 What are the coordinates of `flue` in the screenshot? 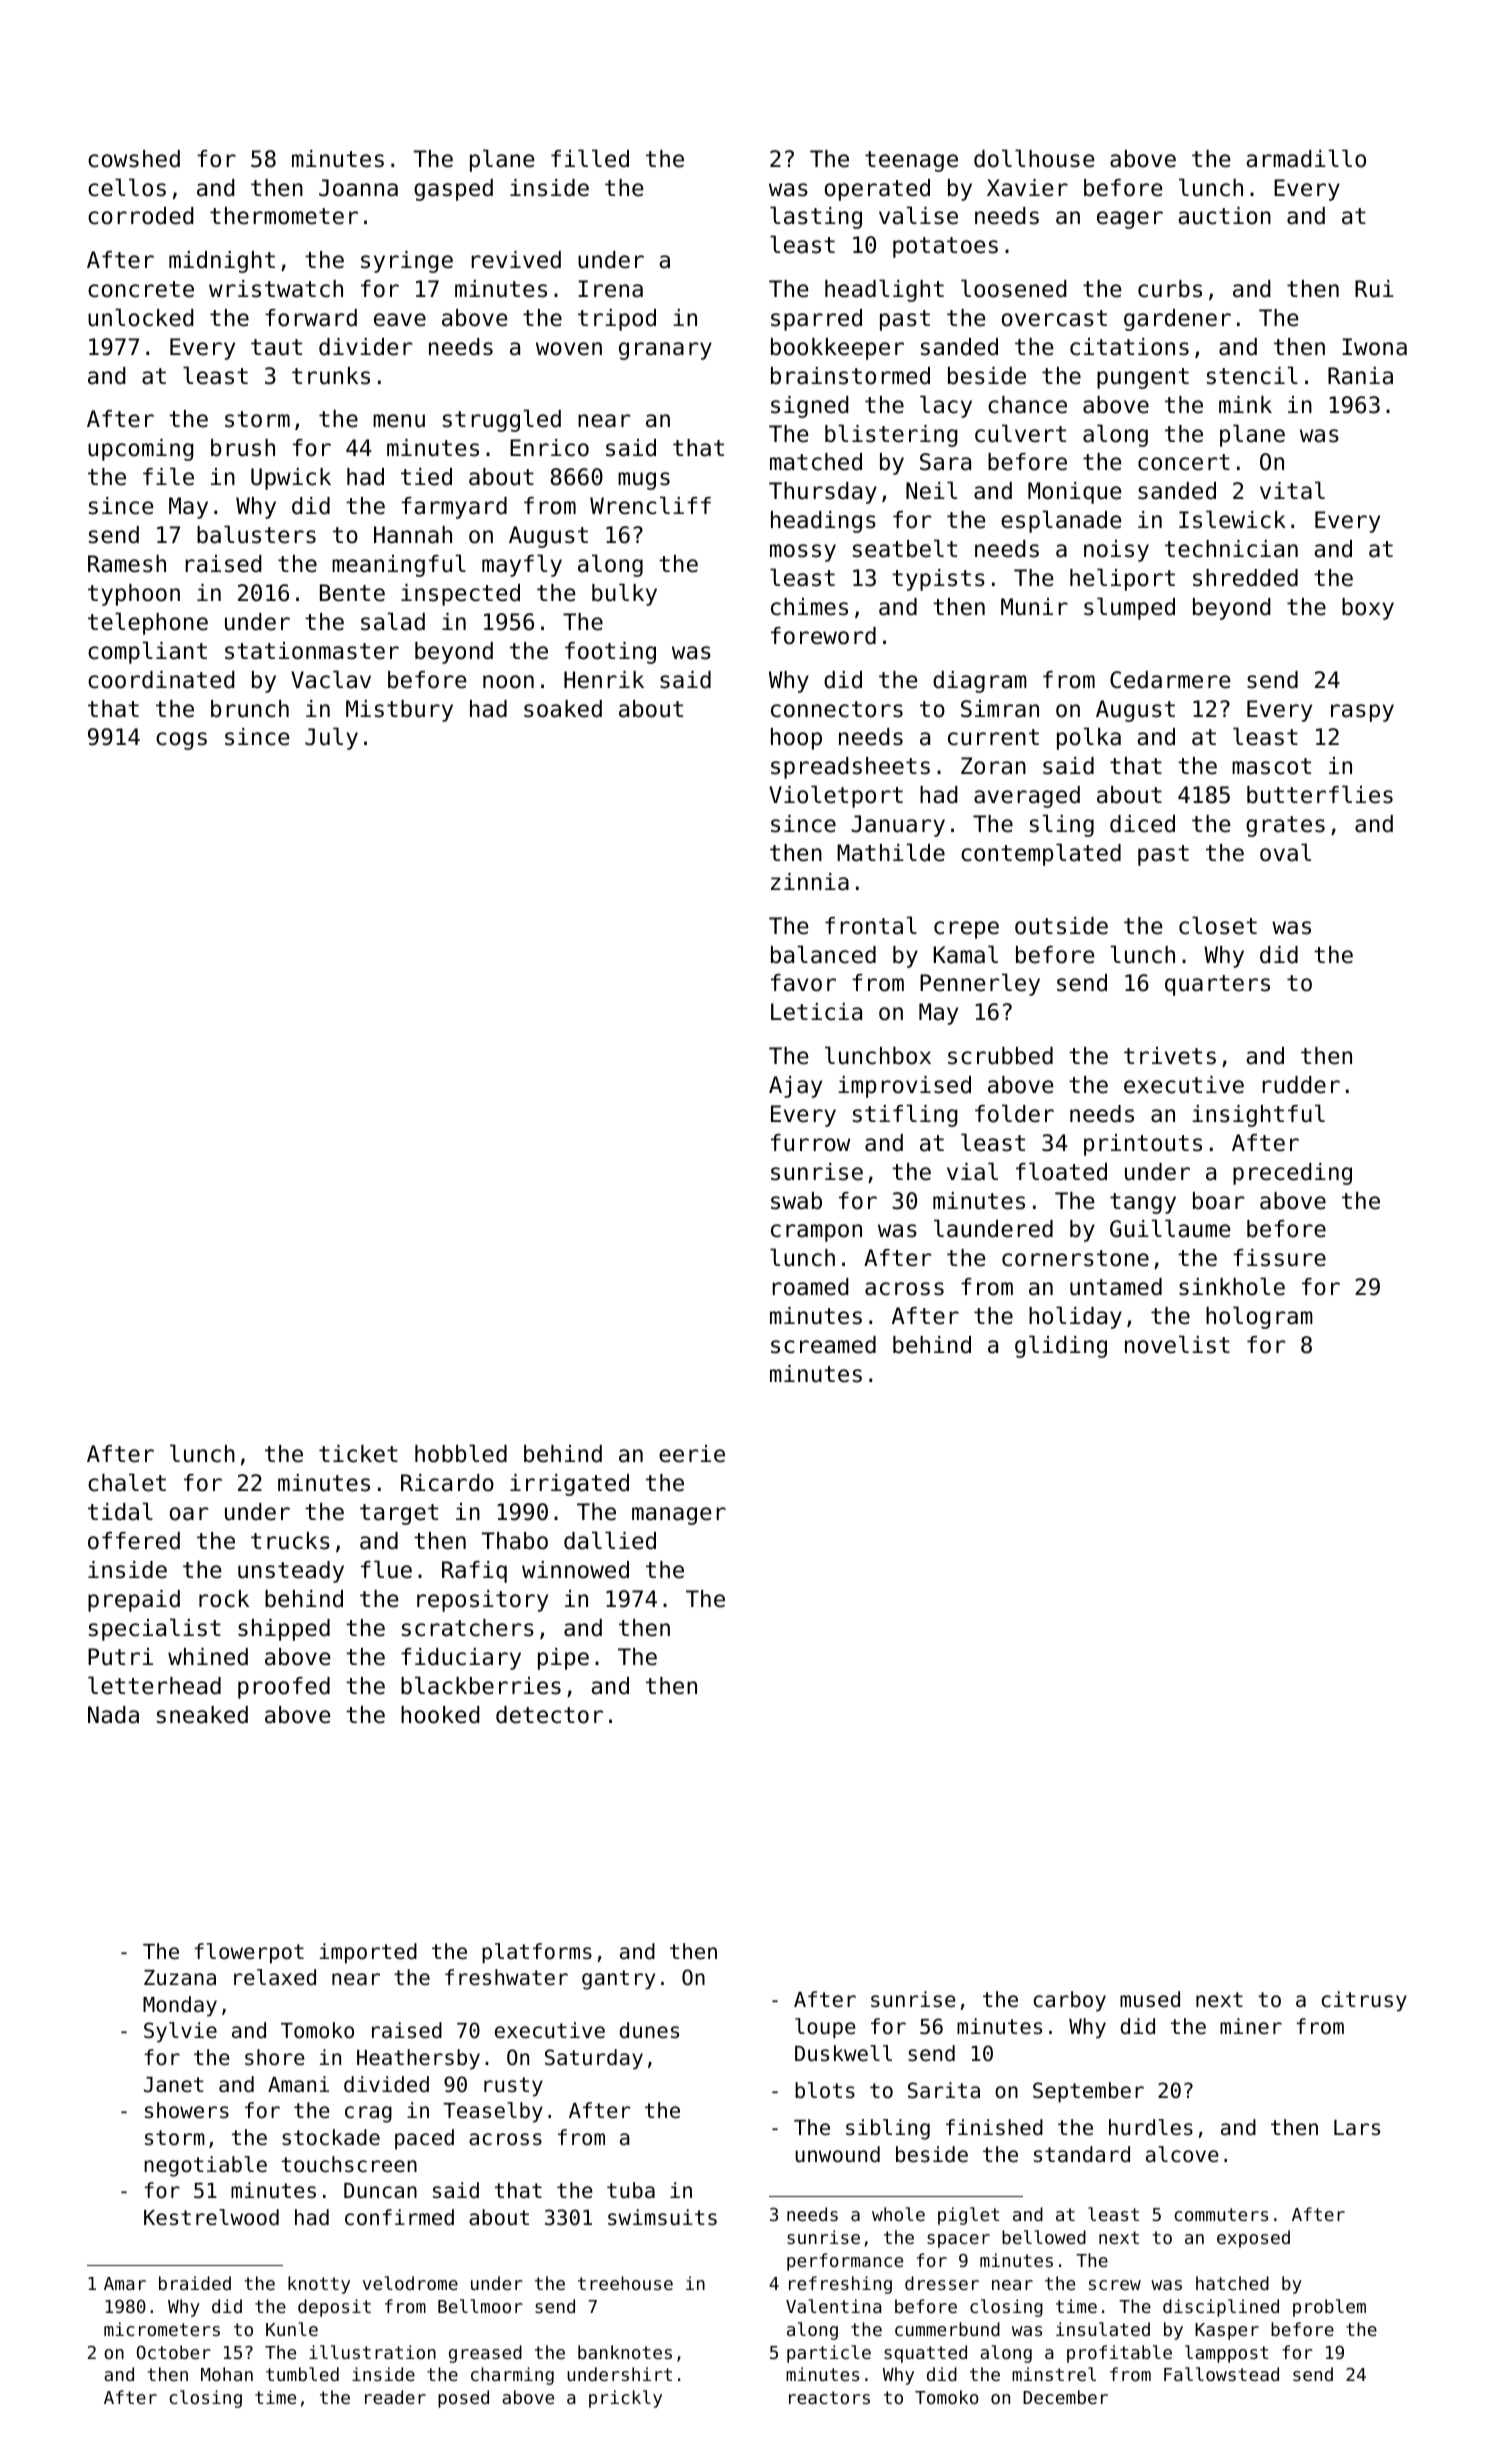 It's located at (386, 1569).
